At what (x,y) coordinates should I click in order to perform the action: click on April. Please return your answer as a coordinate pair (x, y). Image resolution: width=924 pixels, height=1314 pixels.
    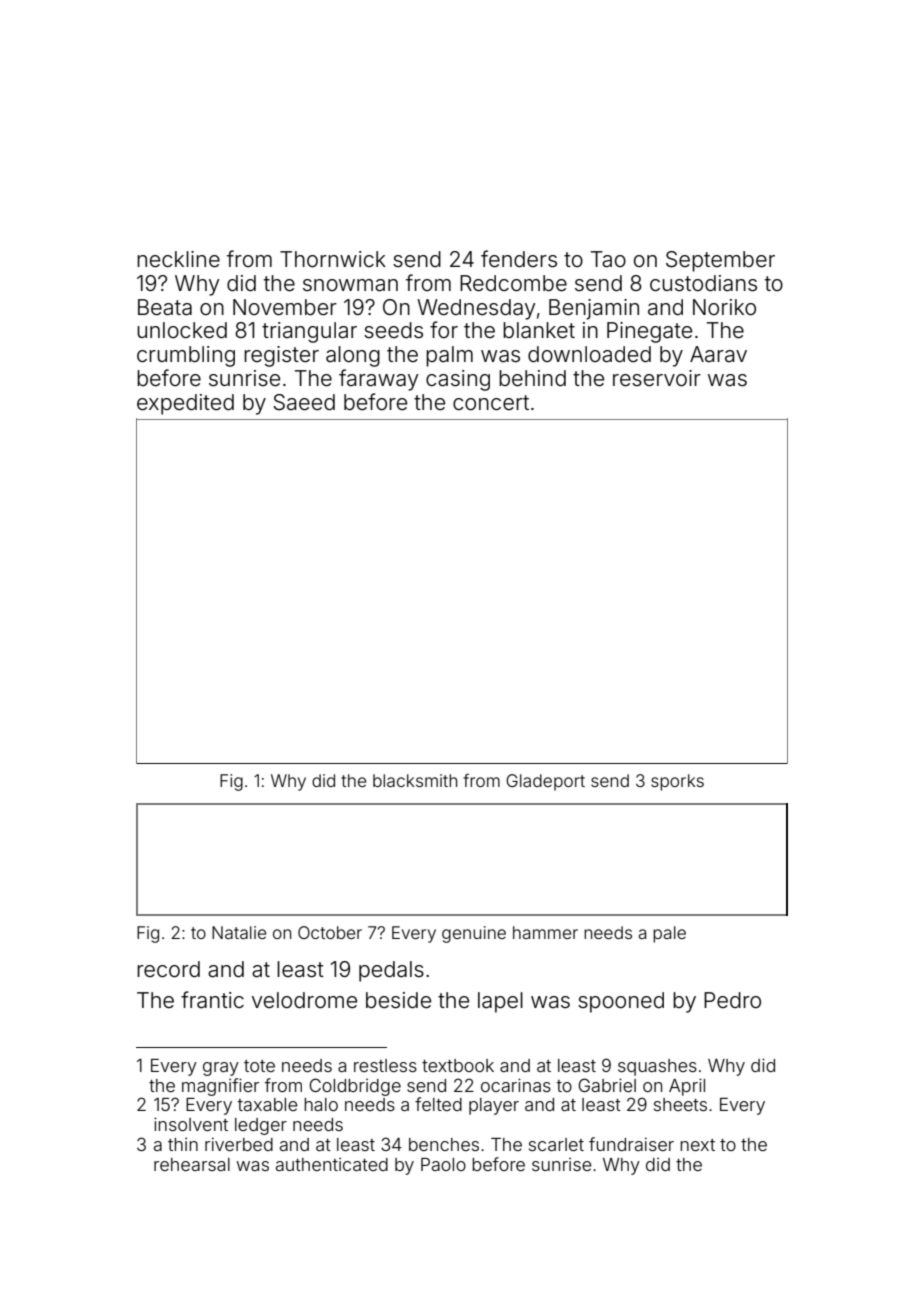
    Looking at the image, I should click on (687, 1087).
